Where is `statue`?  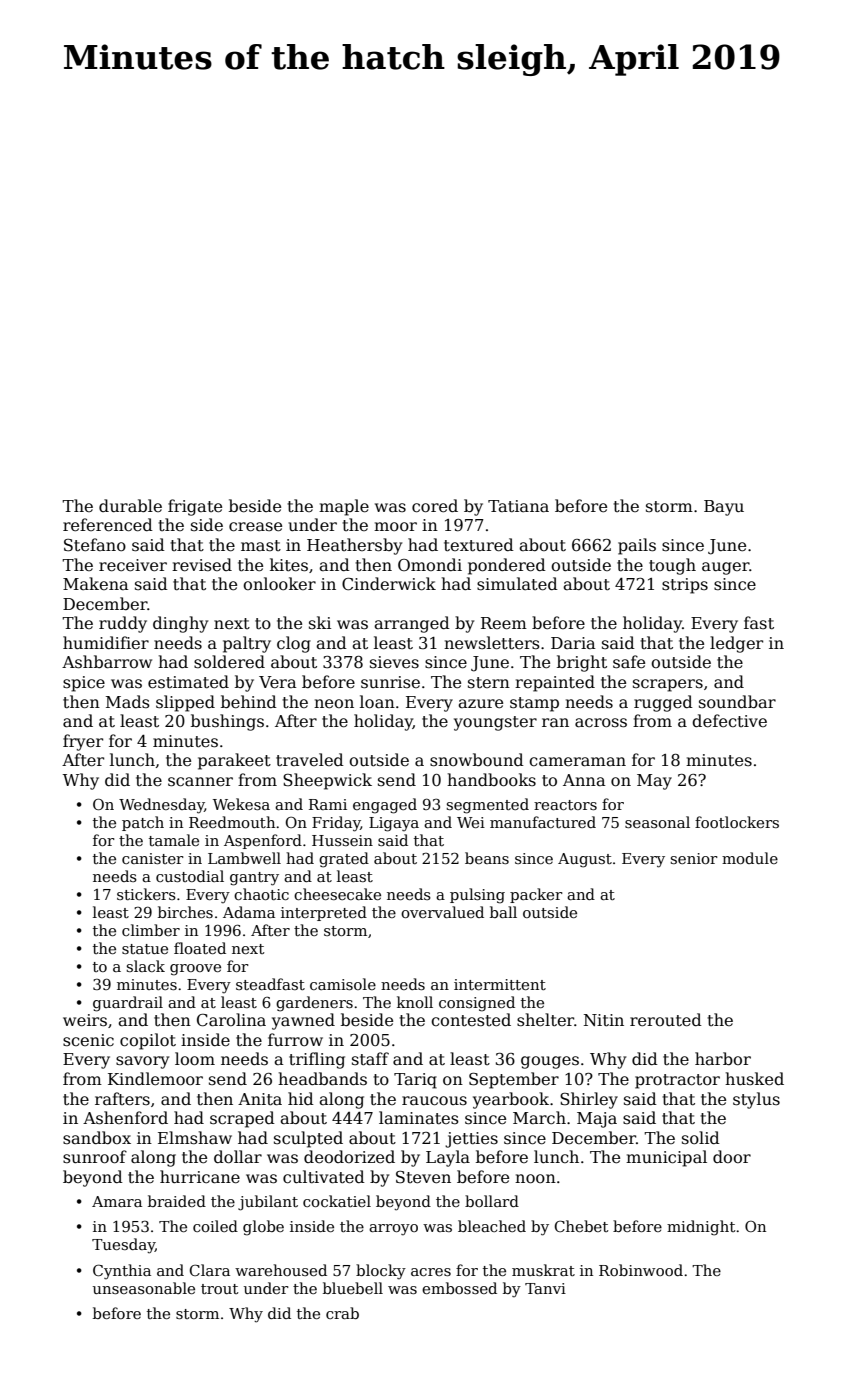 statue is located at coordinates (145, 949).
